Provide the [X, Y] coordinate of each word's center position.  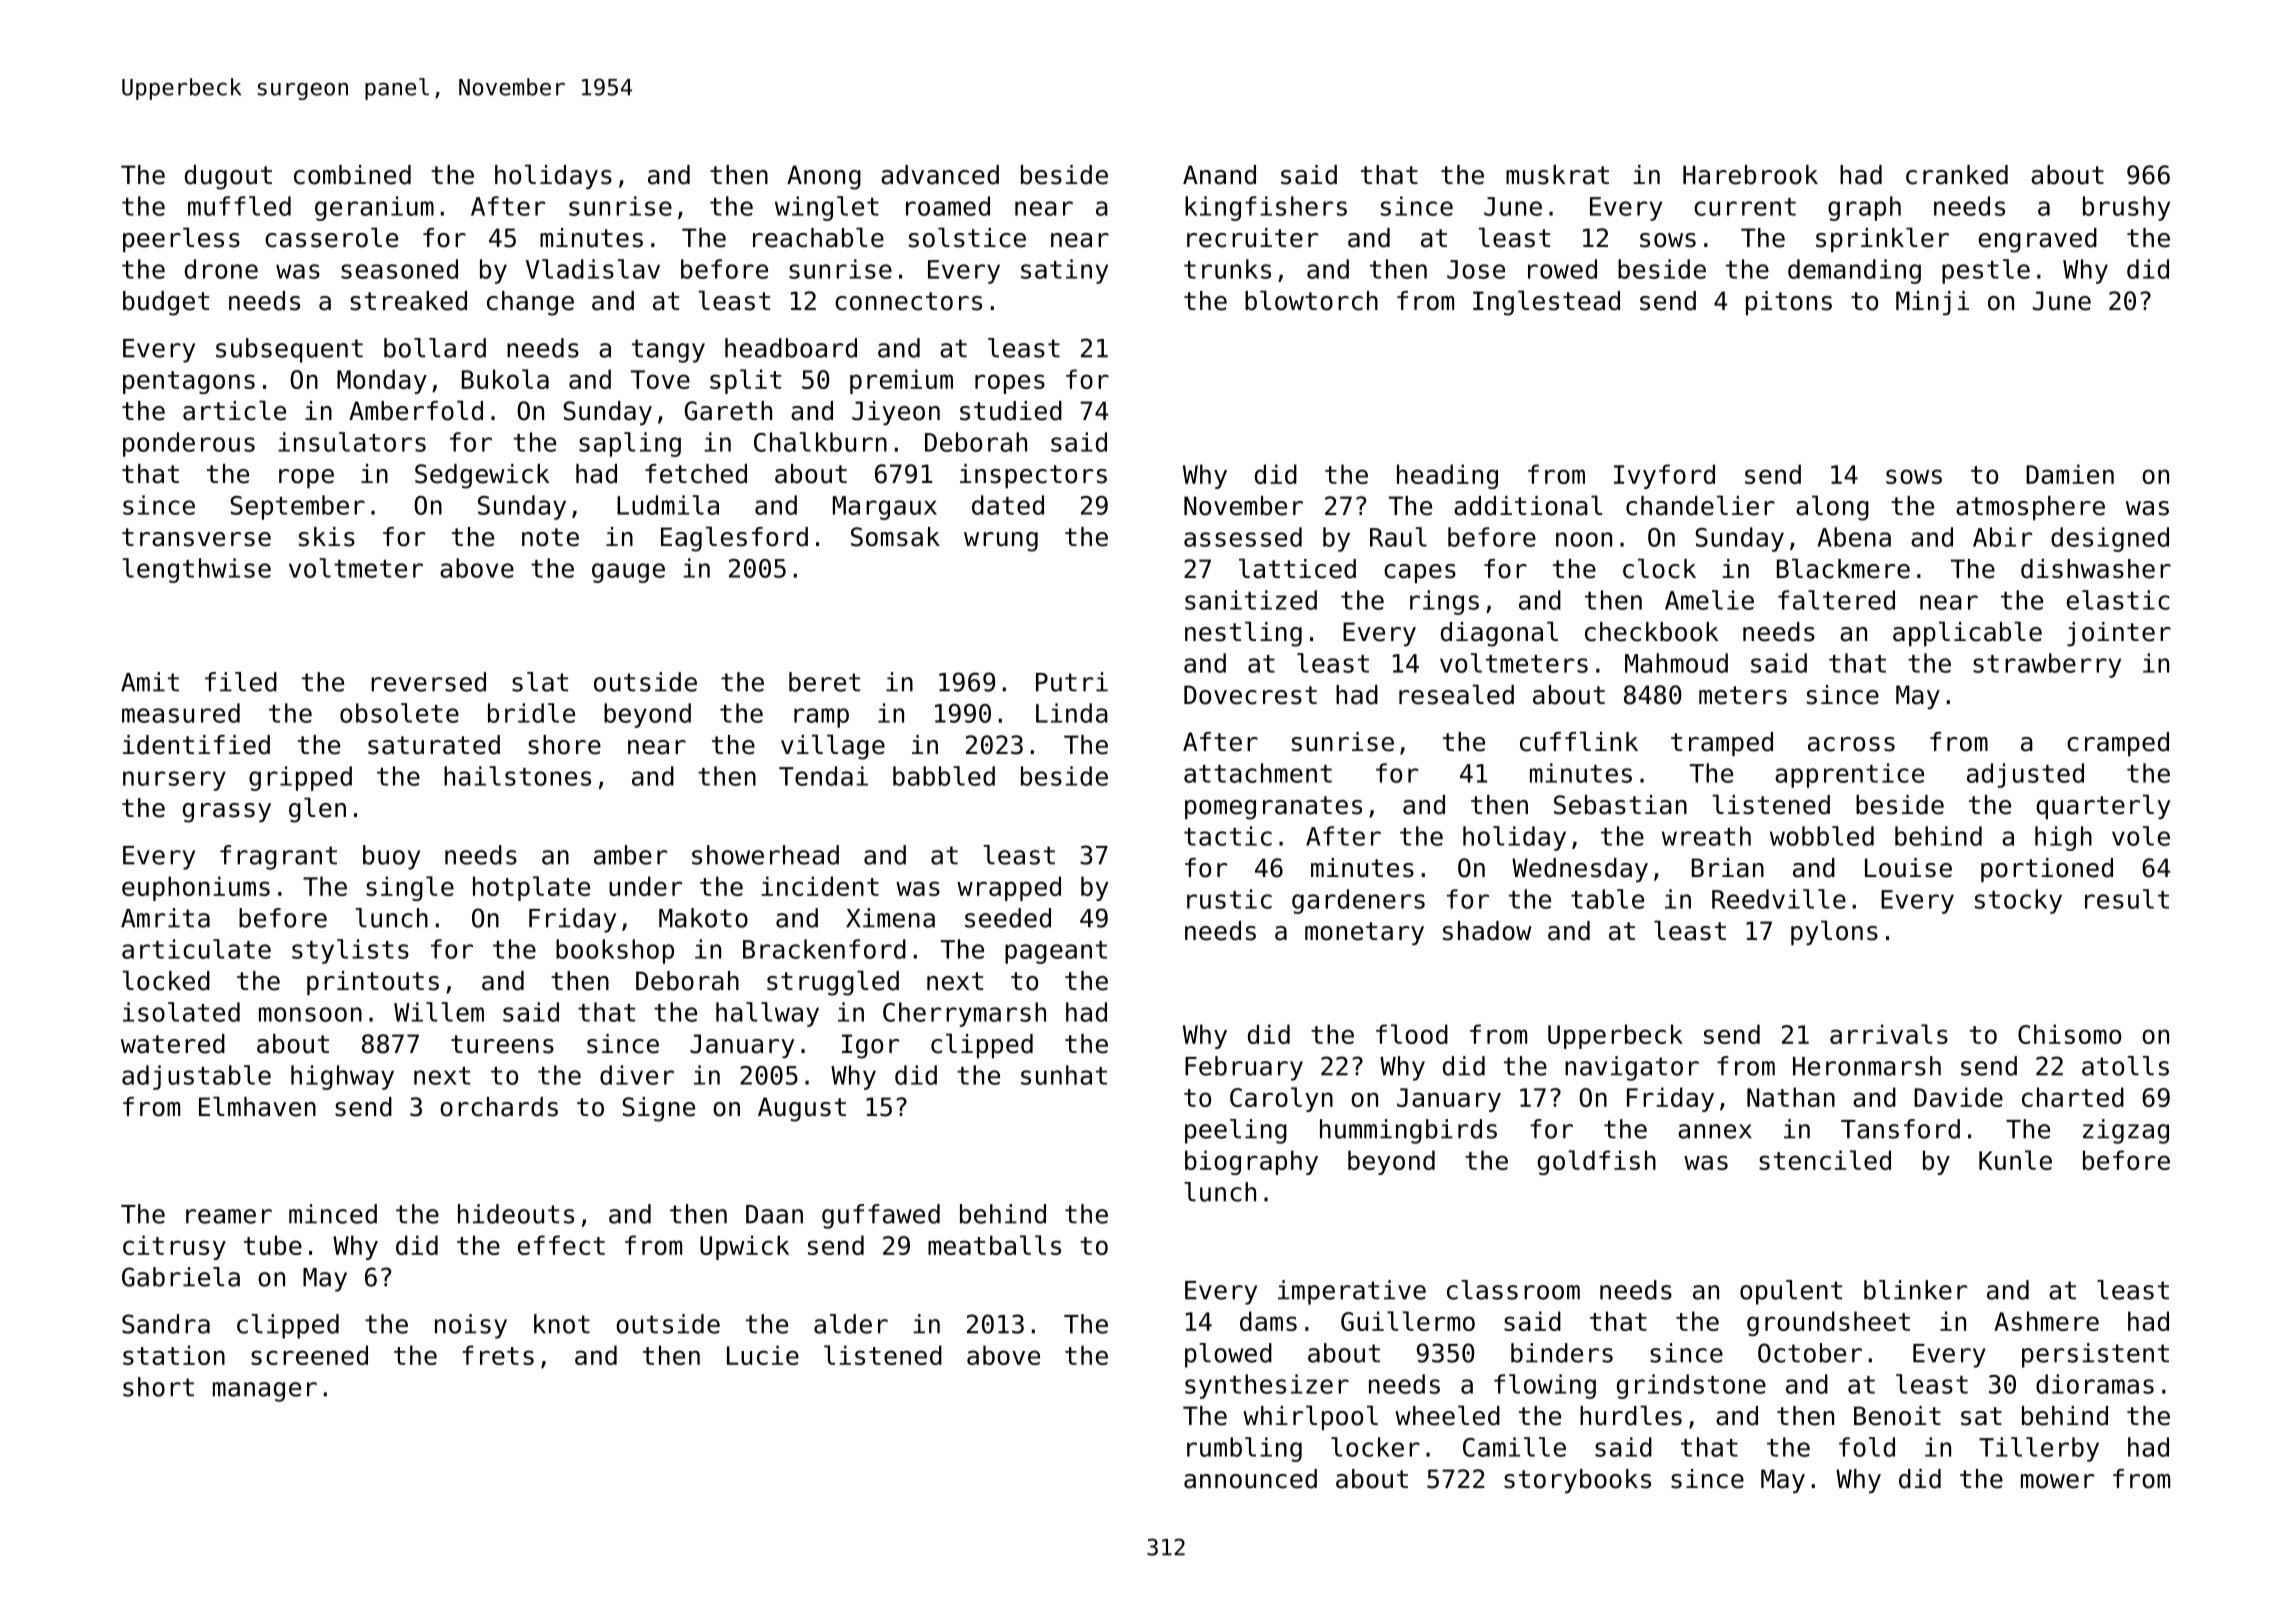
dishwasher [2096, 569]
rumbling [1244, 1449]
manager [265, 1392]
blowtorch [1311, 300]
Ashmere [2046, 1321]
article [234, 410]
